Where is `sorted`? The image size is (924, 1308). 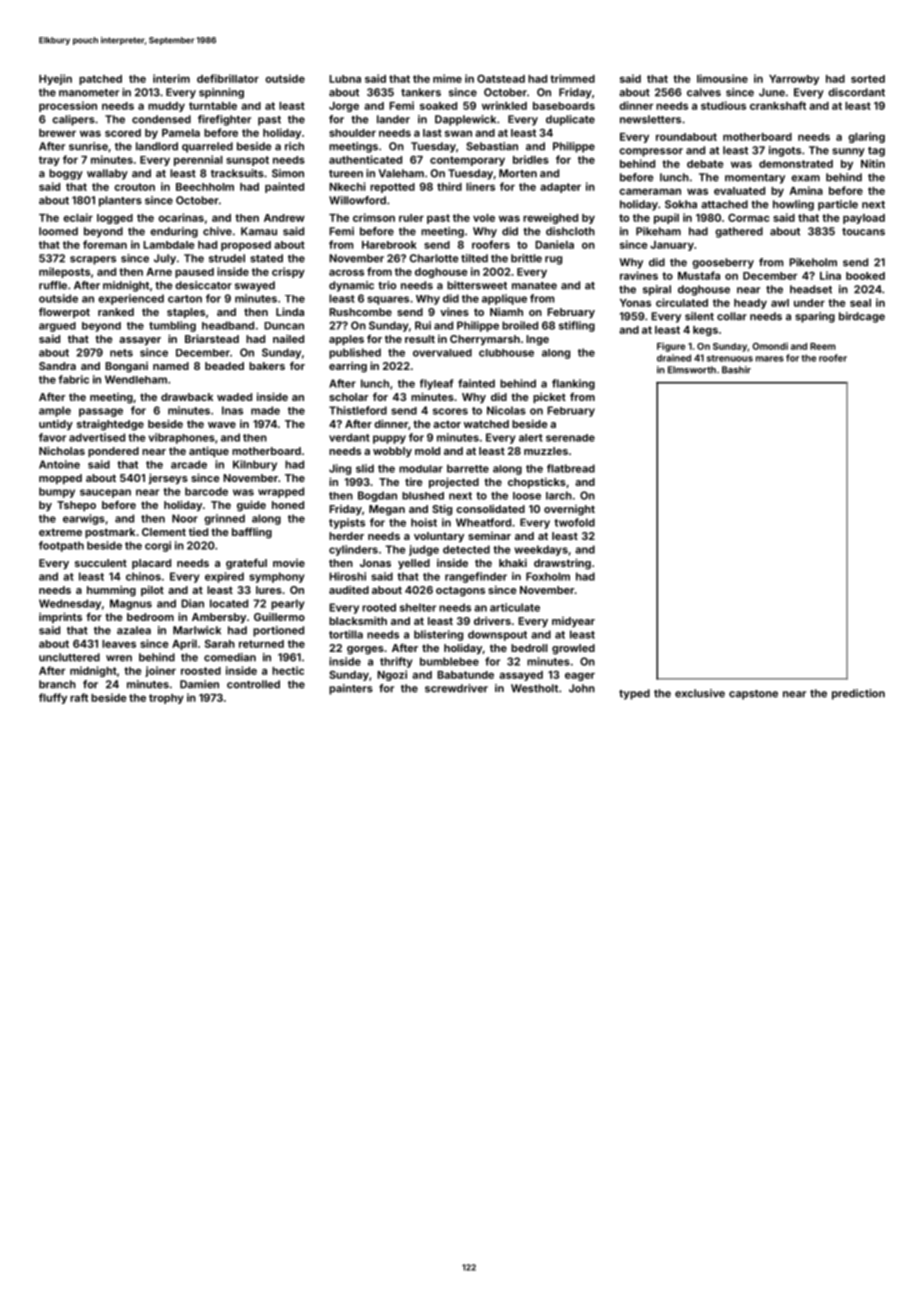
sorted is located at coordinates (868, 79).
